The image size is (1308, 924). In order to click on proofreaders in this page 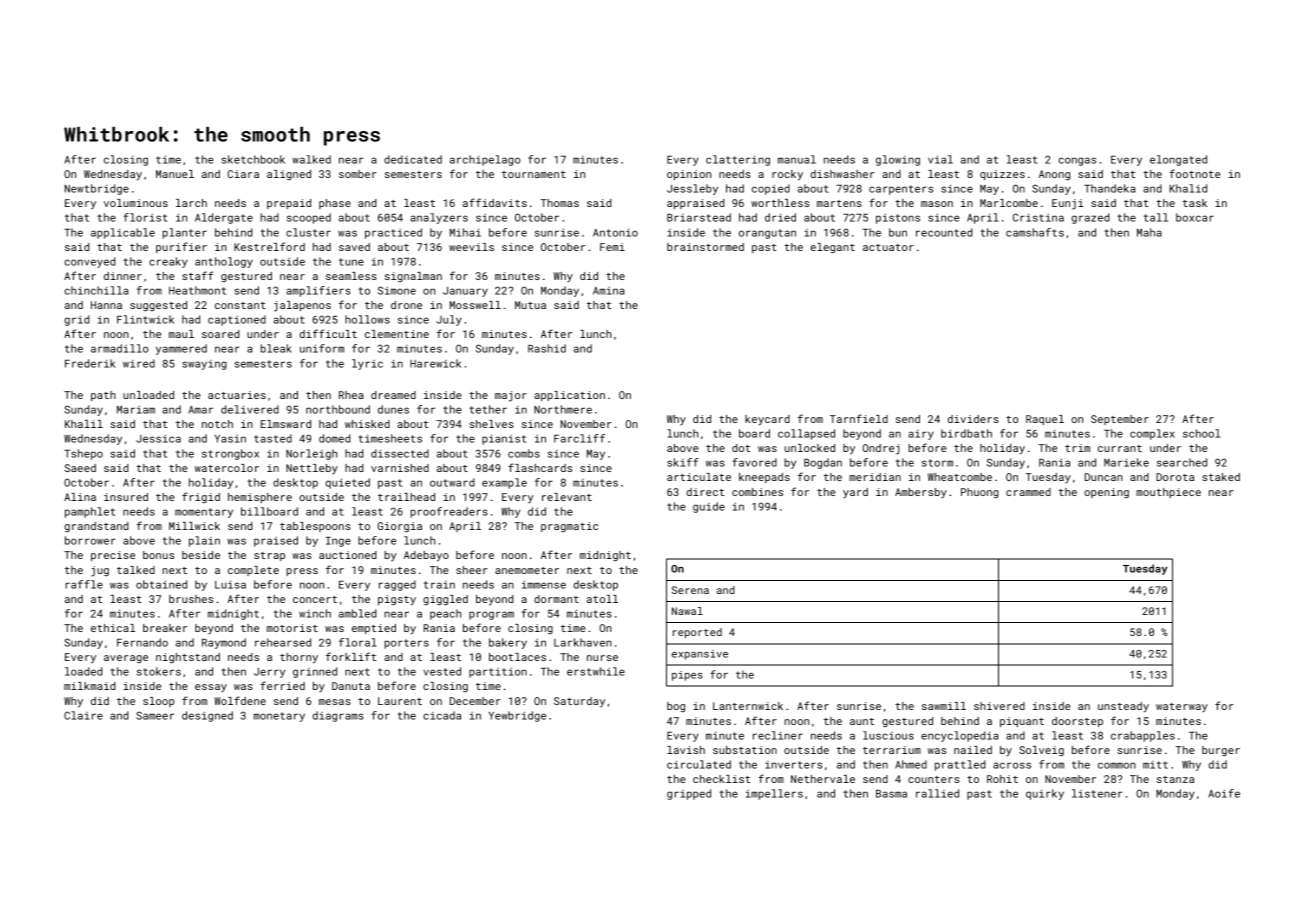, I will do `click(449, 512)`.
